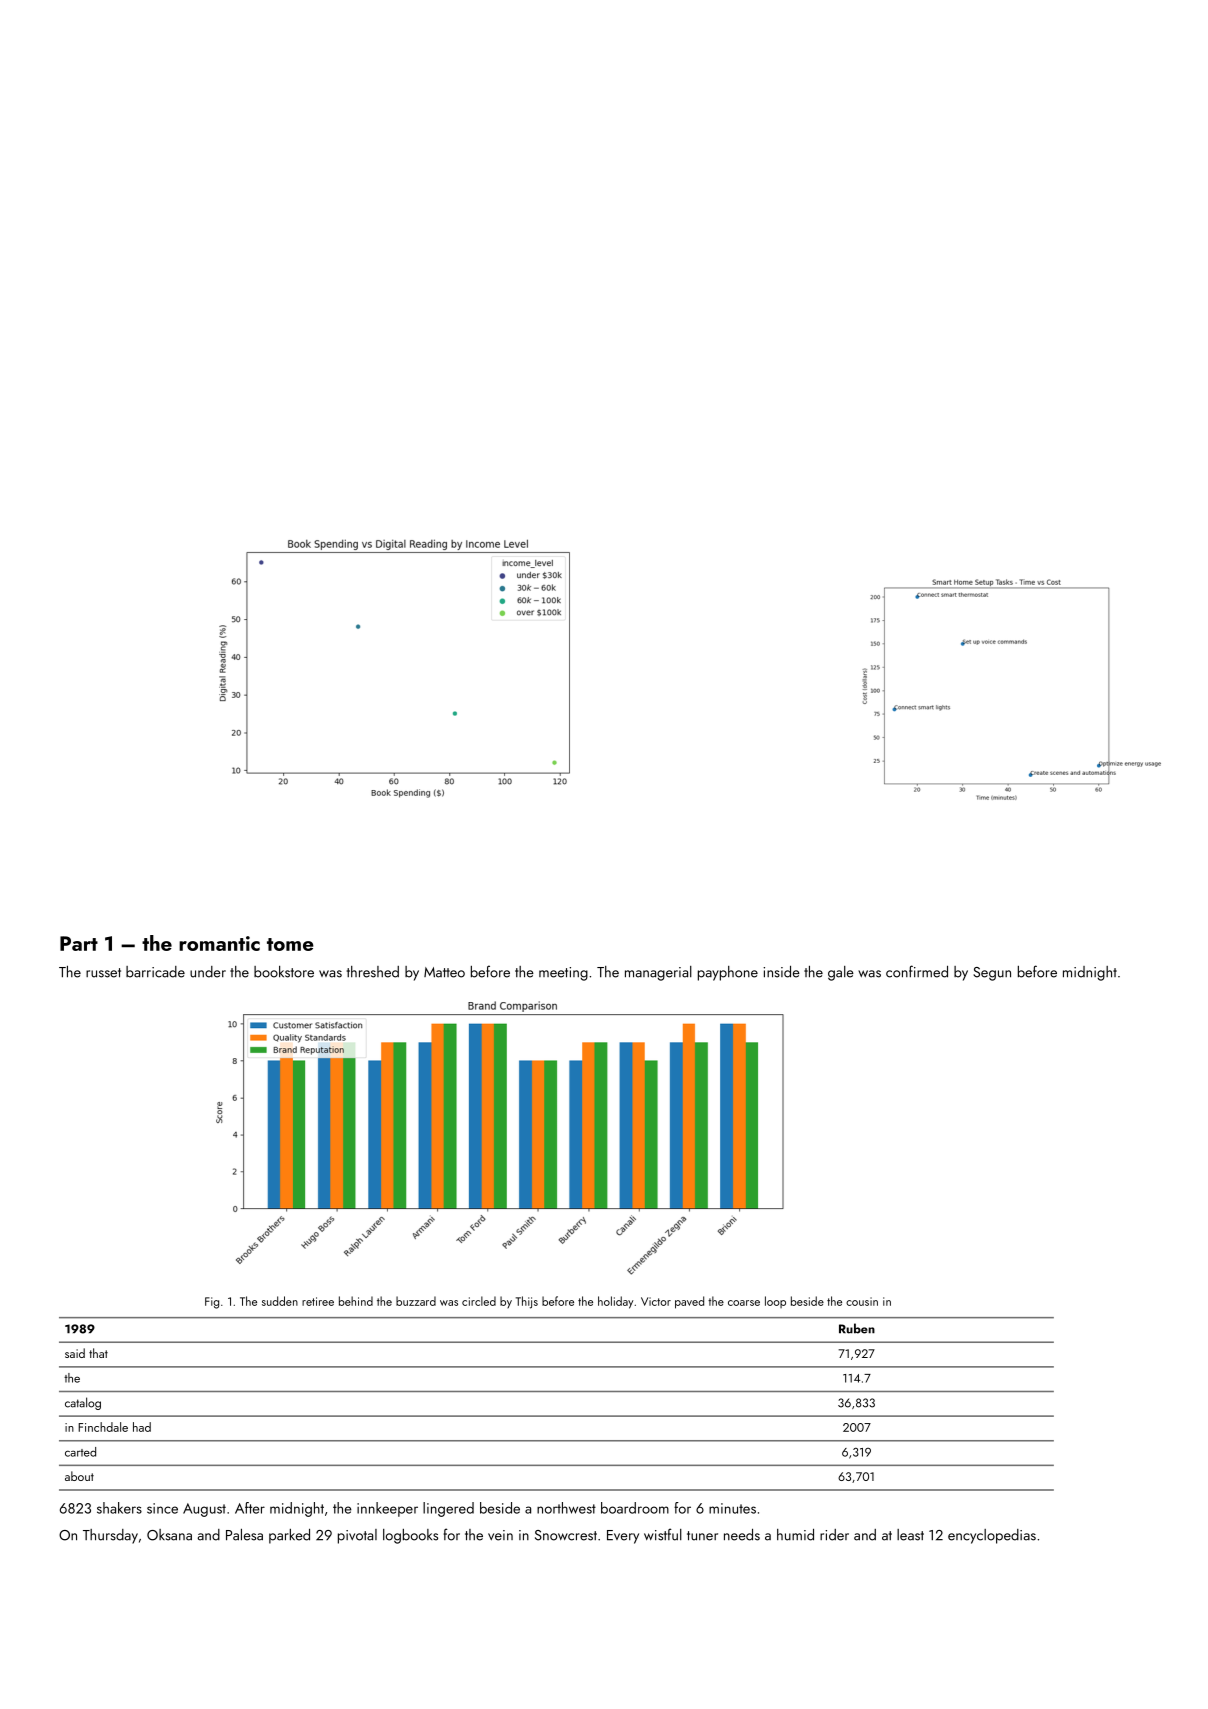 Image resolution: width=1208 pixels, height=1709 pixels. Describe the element at coordinates (615, 1302) in the screenshot. I see `holiday` at that location.
